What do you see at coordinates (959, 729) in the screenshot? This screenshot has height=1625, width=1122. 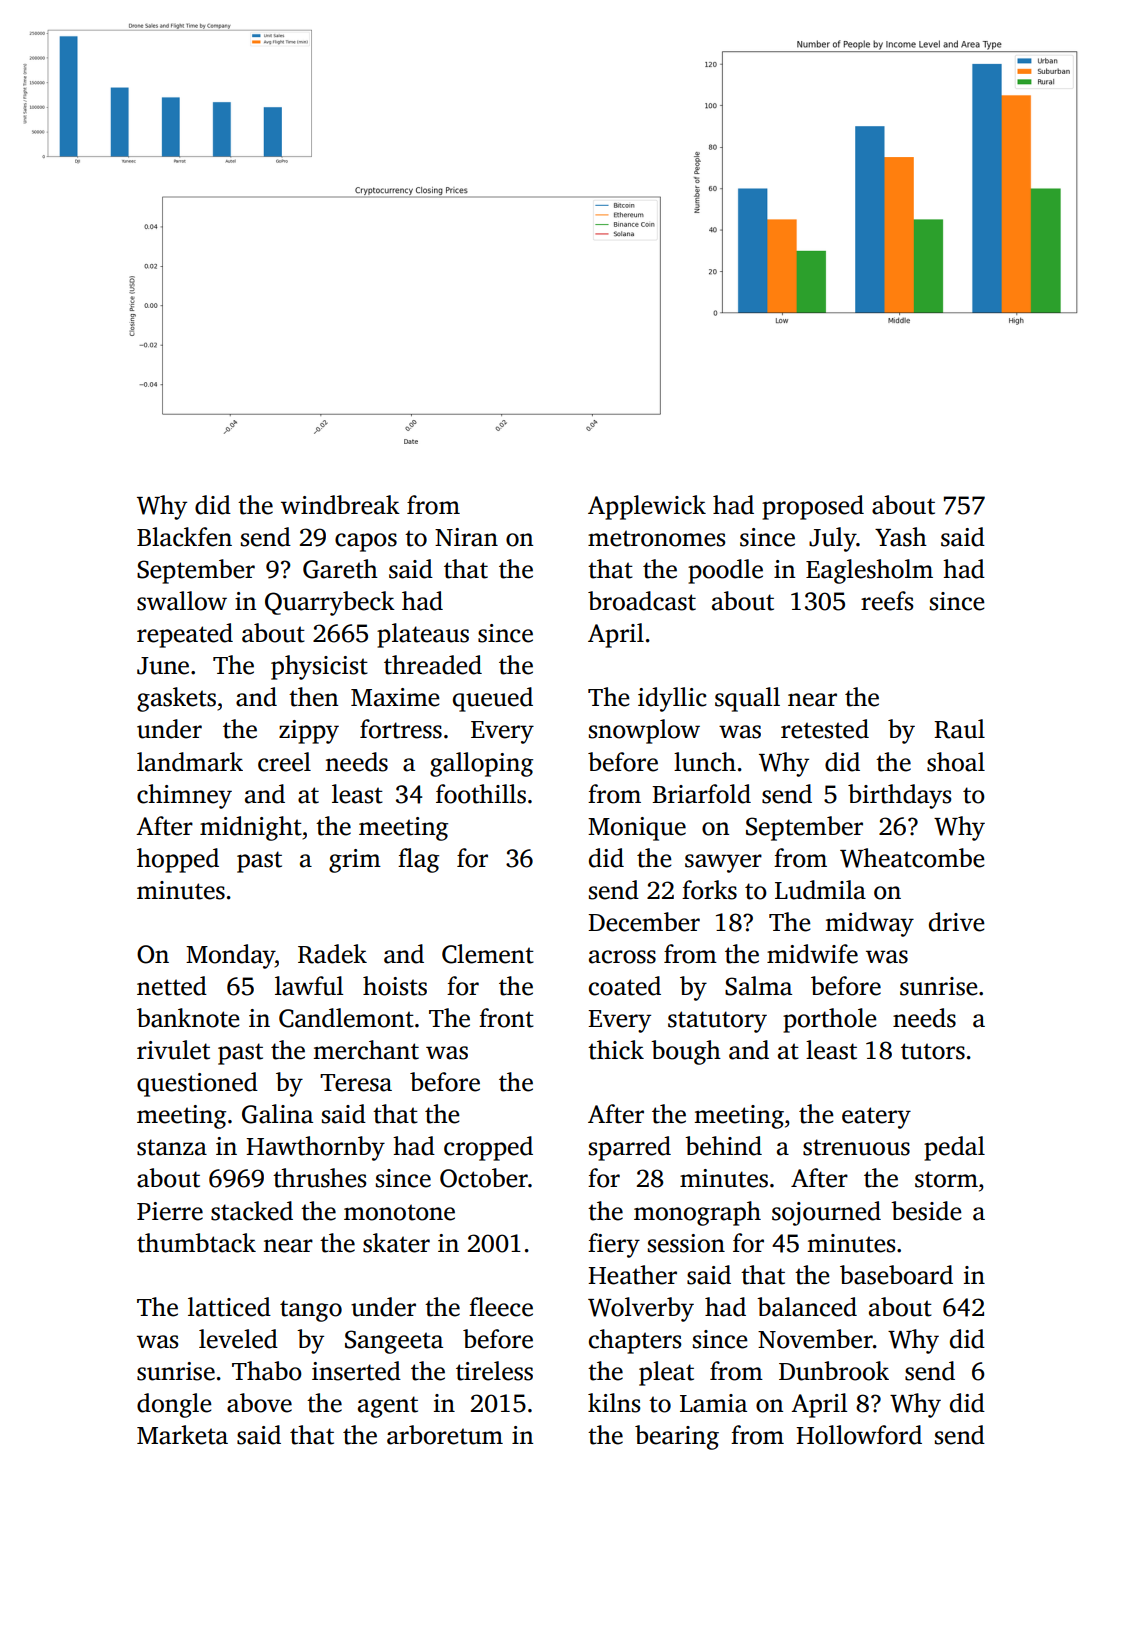 I see `Raul` at bounding box center [959, 729].
